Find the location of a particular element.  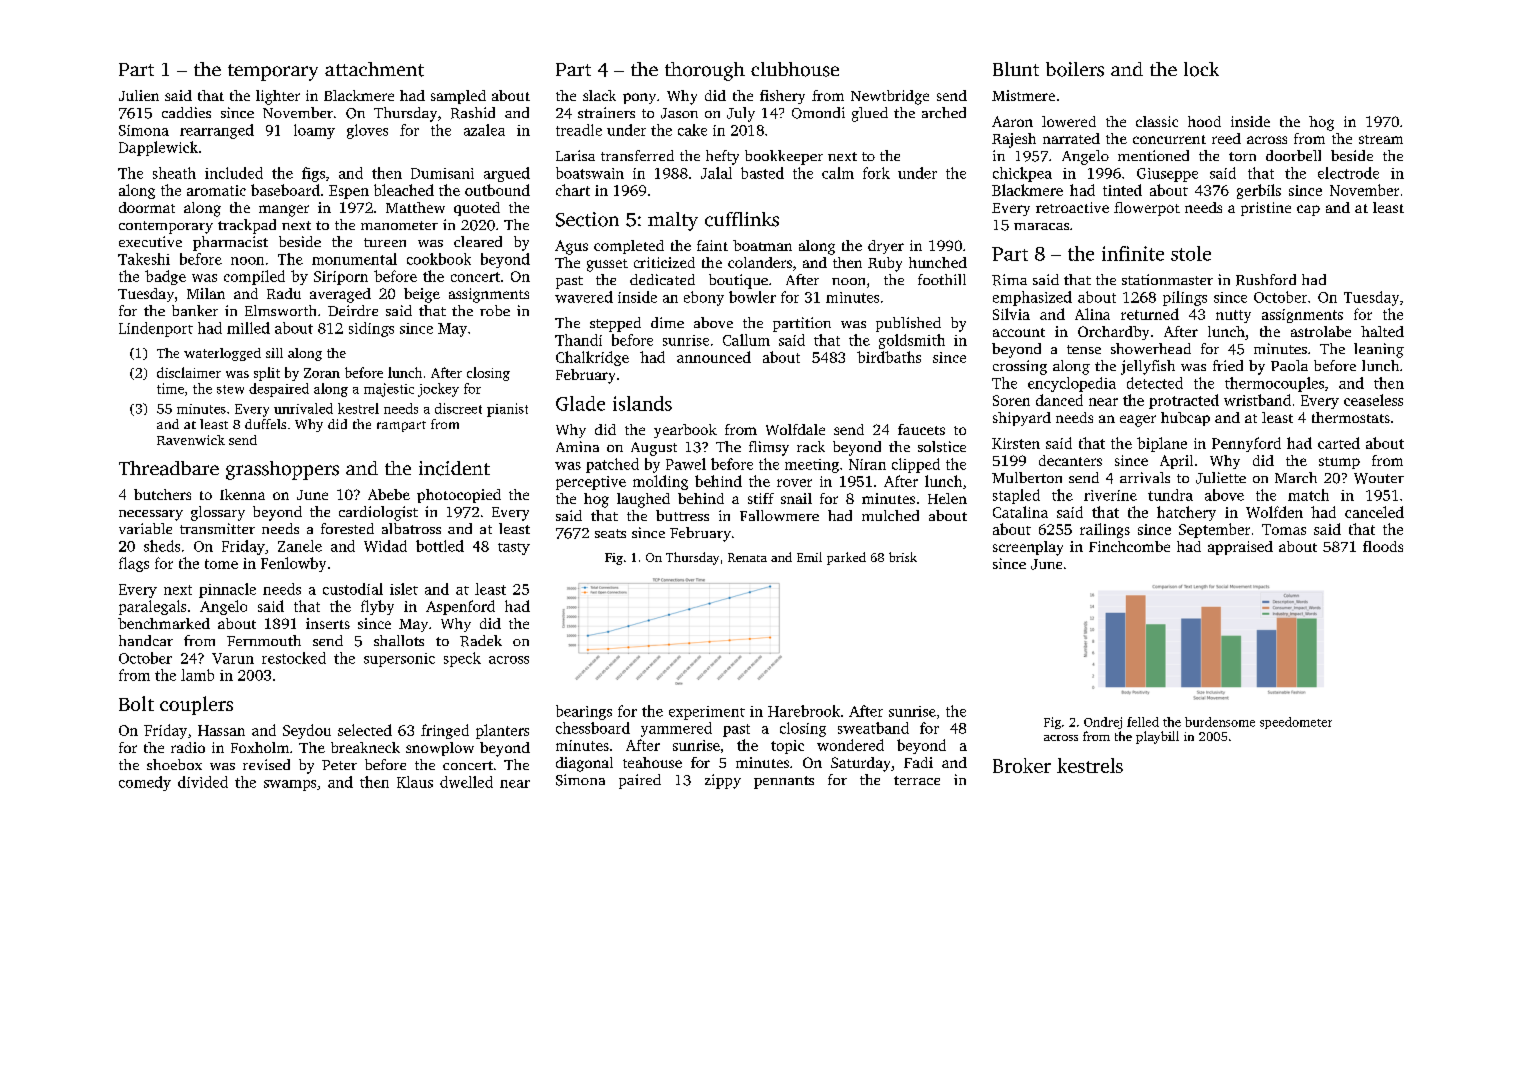

Abebe is located at coordinates (389, 494).
